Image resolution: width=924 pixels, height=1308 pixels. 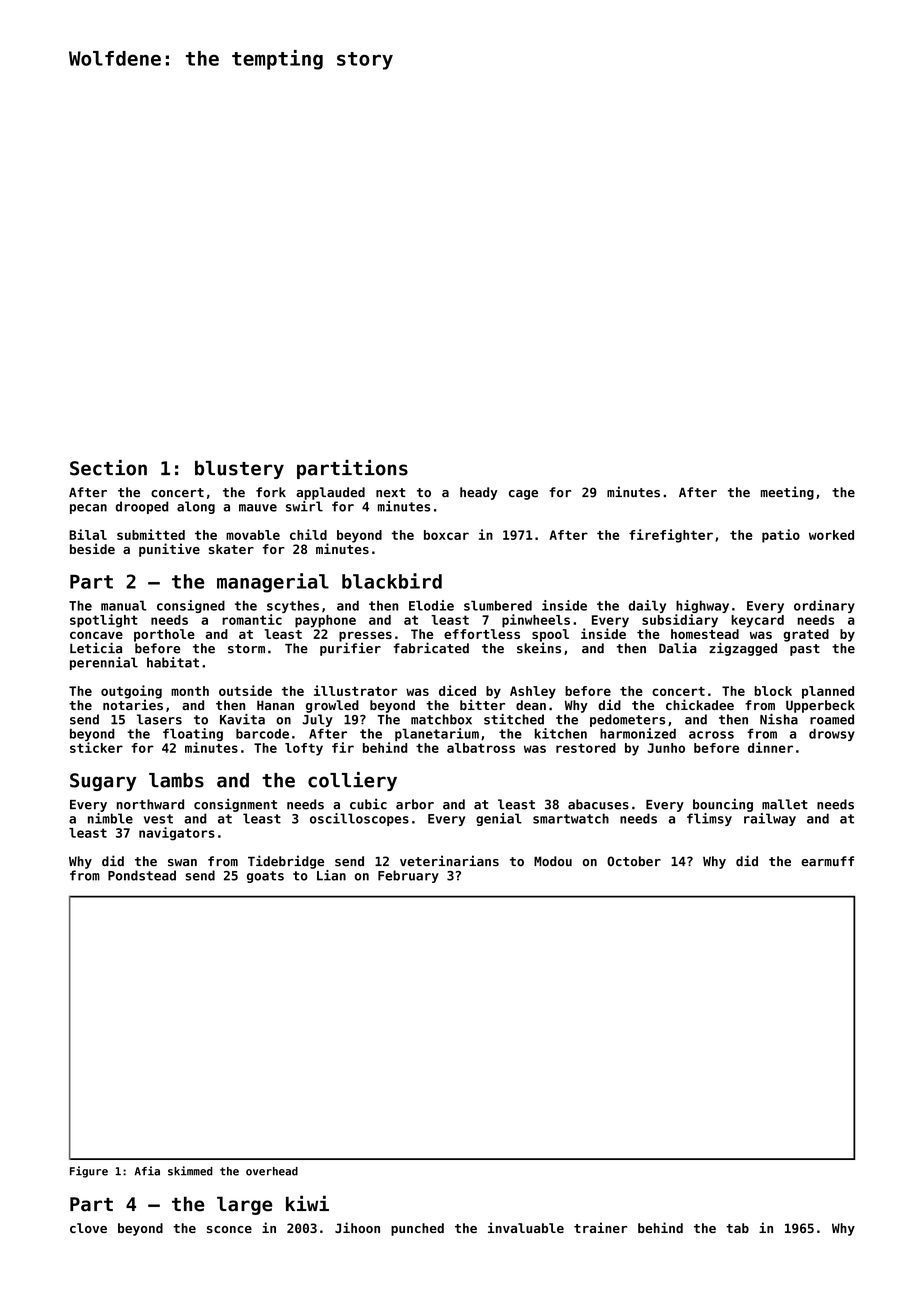 What do you see at coordinates (273, 583) in the screenshot?
I see `managerial` at bounding box center [273, 583].
